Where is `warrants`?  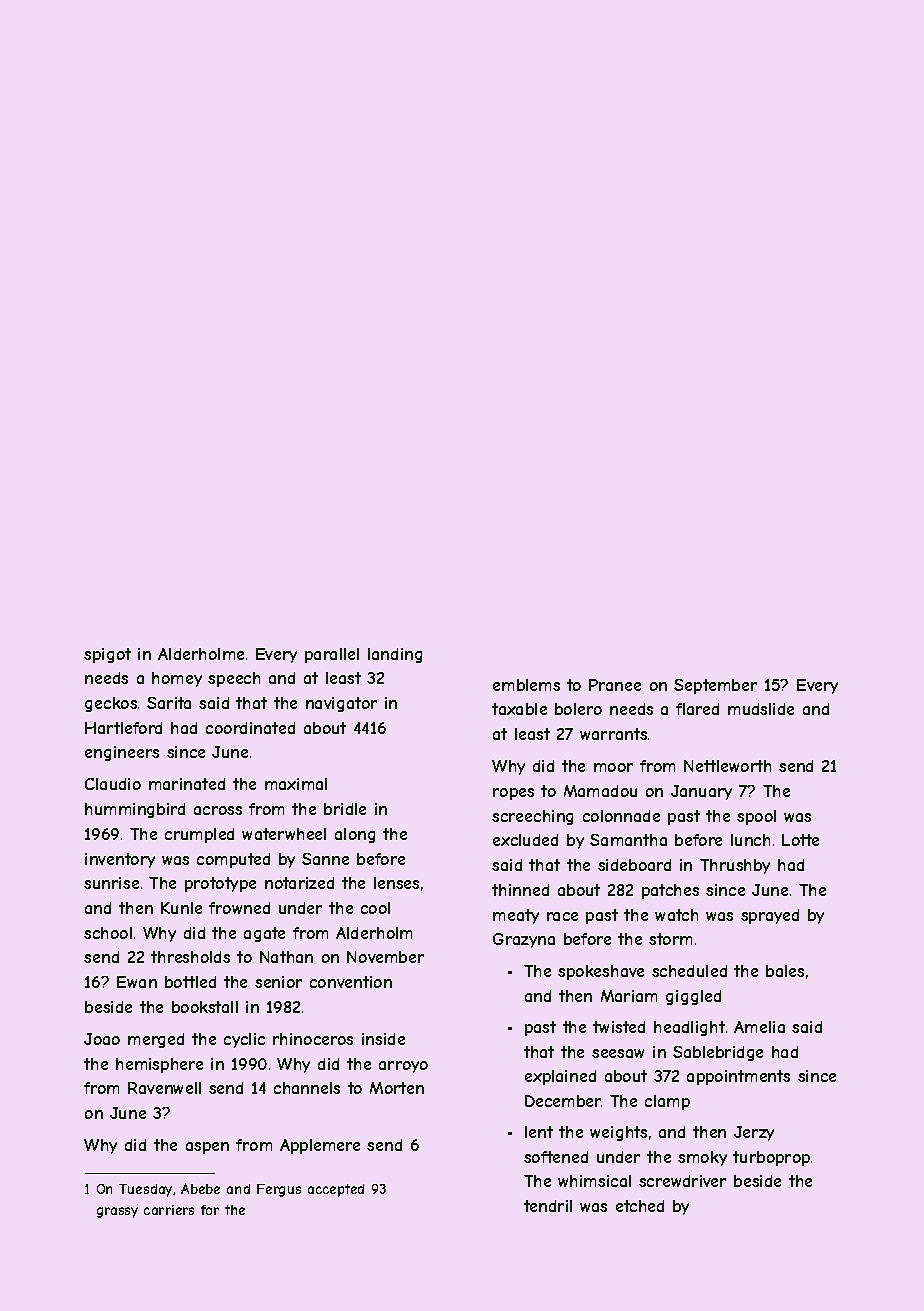 warrants is located at coordinates (613, 734).
